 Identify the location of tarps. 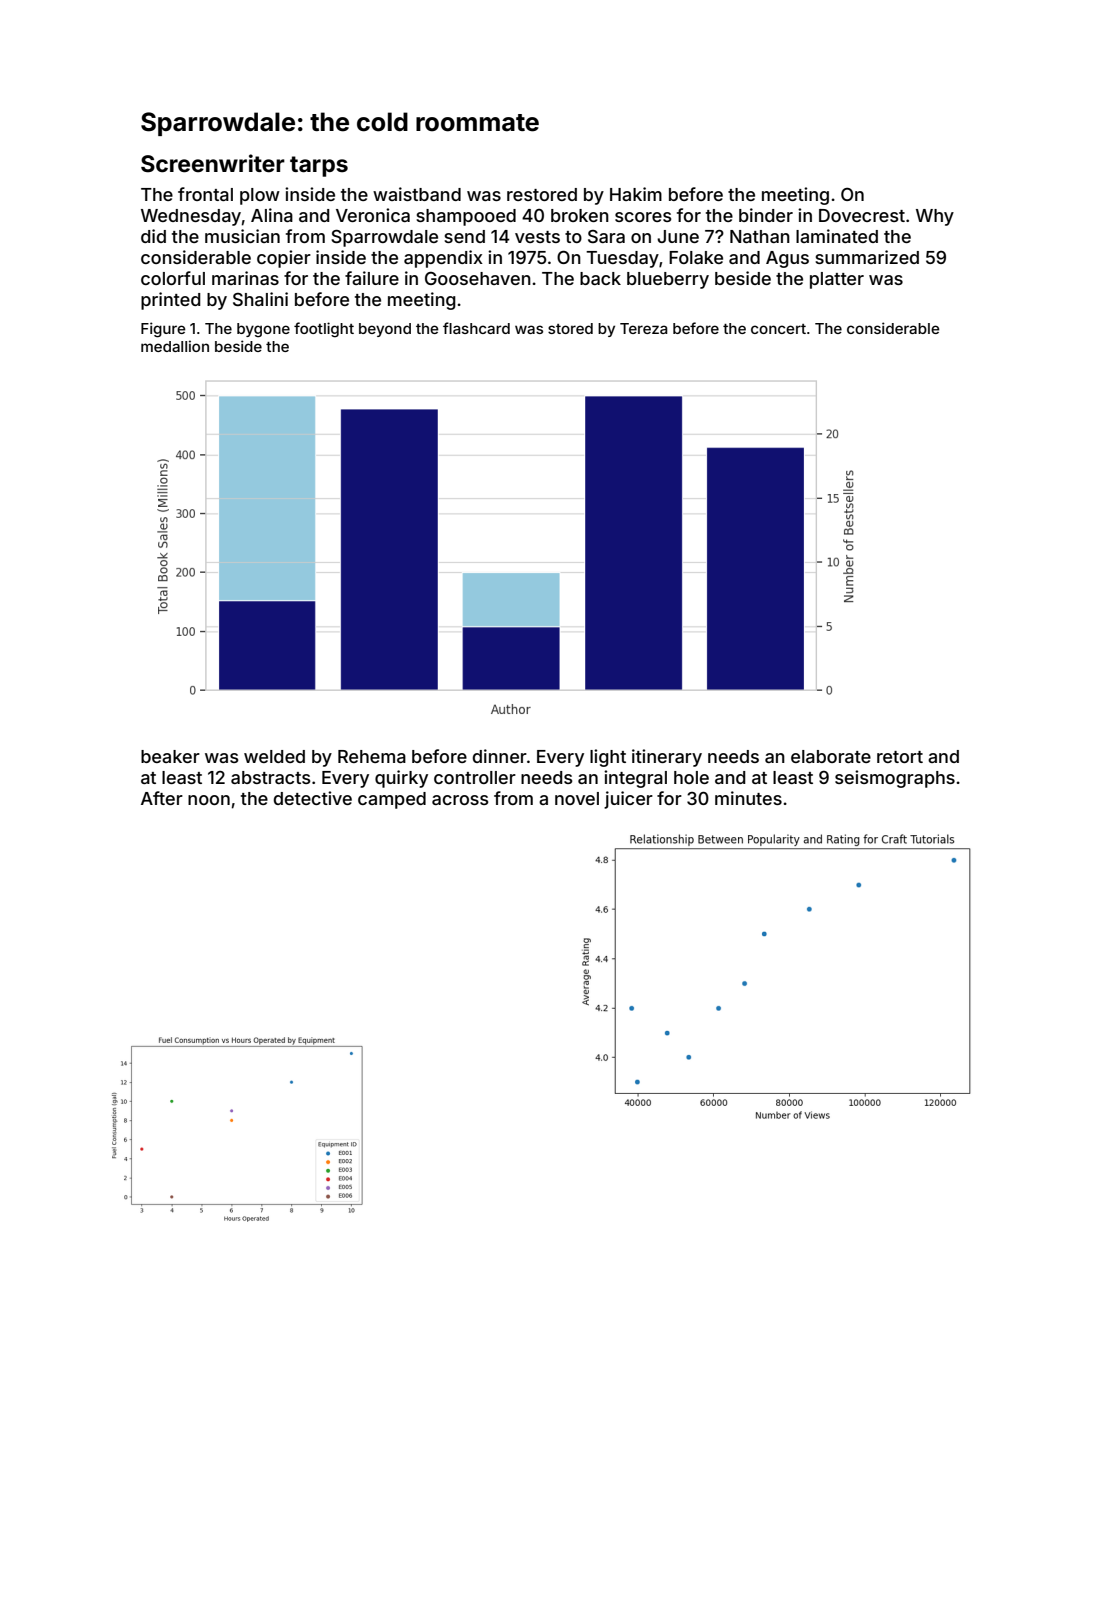
(319, 166).
